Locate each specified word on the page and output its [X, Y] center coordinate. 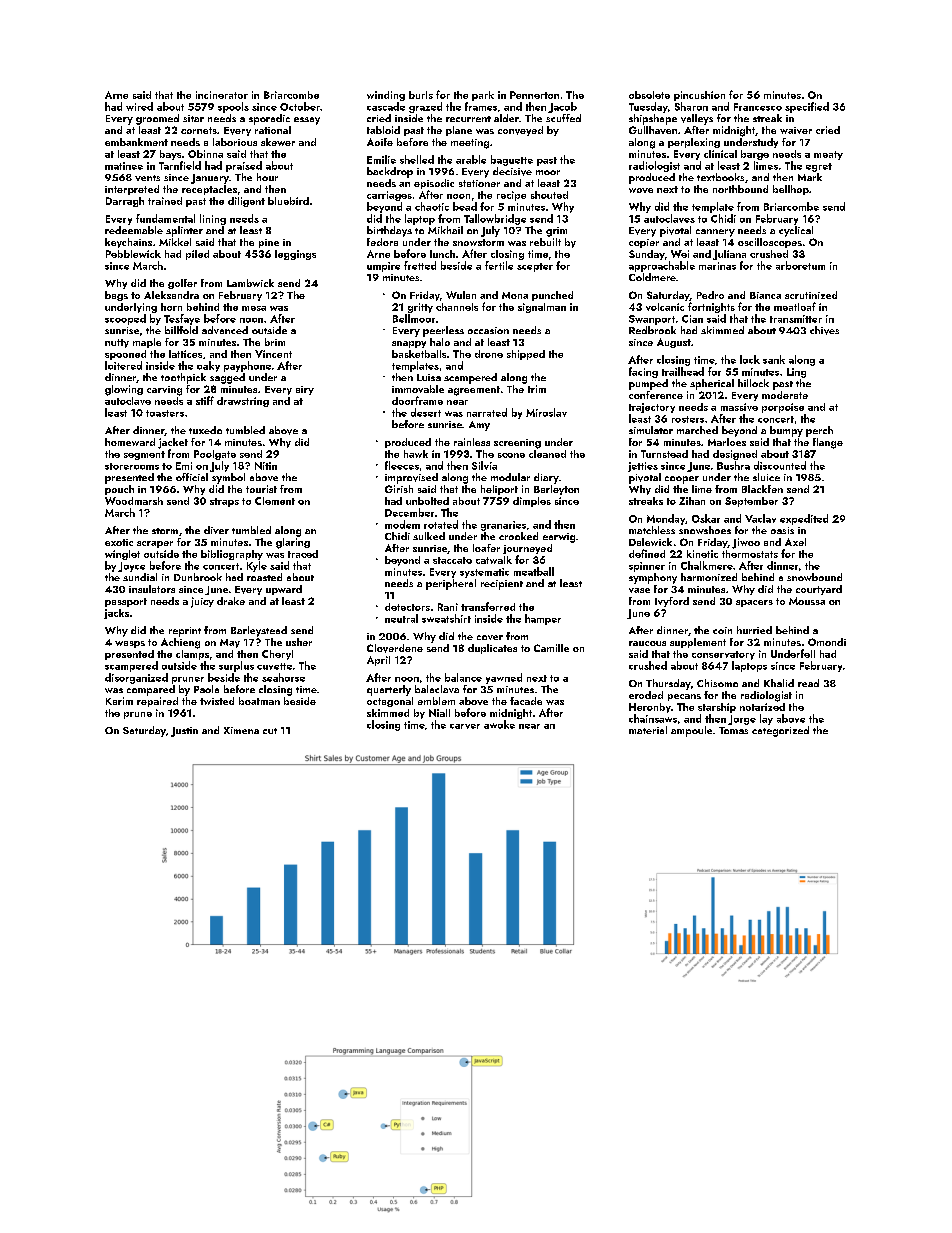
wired [139, 106]
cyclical [796, 231]
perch [819, 431]
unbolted [427, 501]
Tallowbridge [495, 219]
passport [126, 602]
